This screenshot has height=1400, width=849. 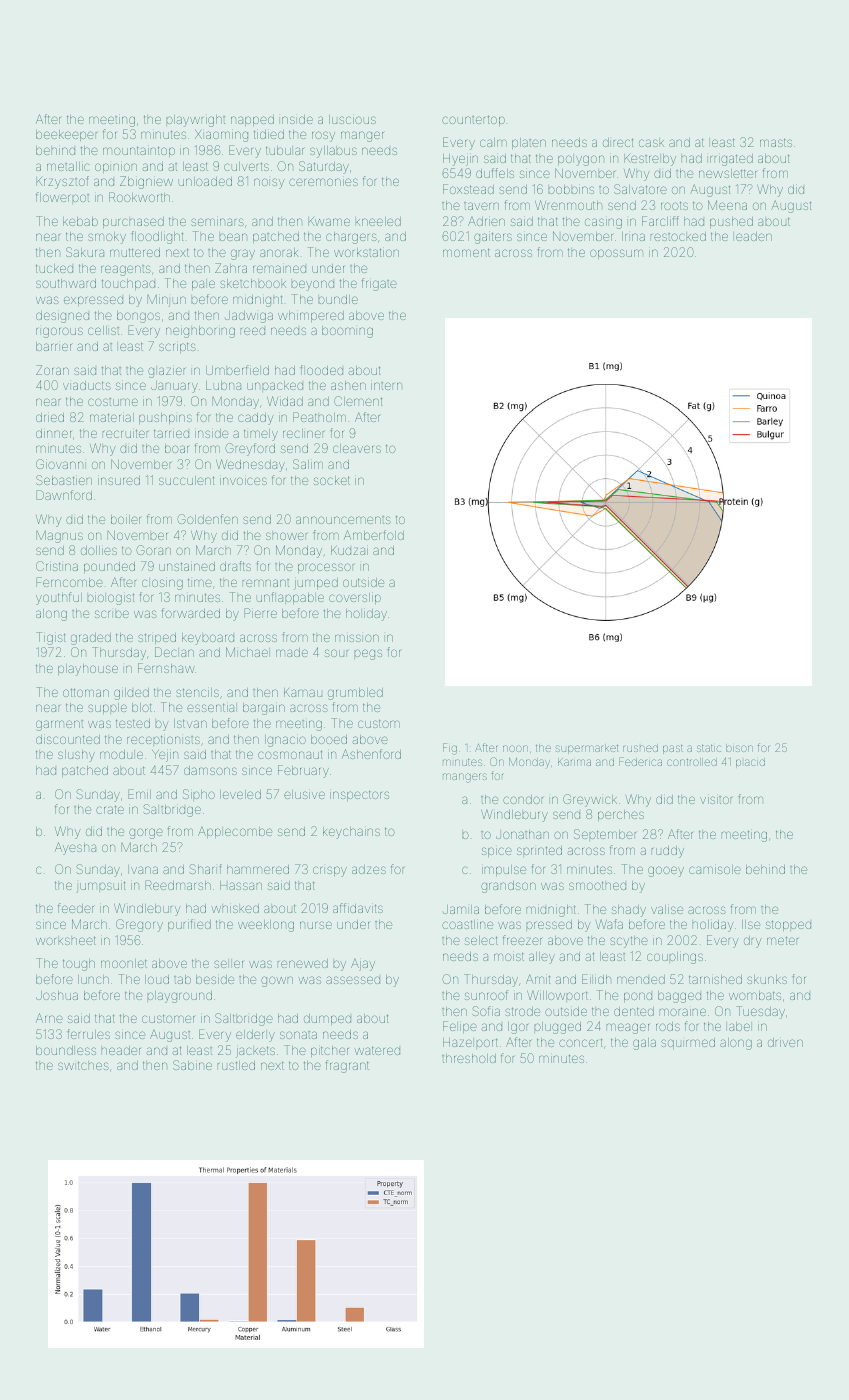 I want to click on squirmed, so click(x=688, y=1043).
